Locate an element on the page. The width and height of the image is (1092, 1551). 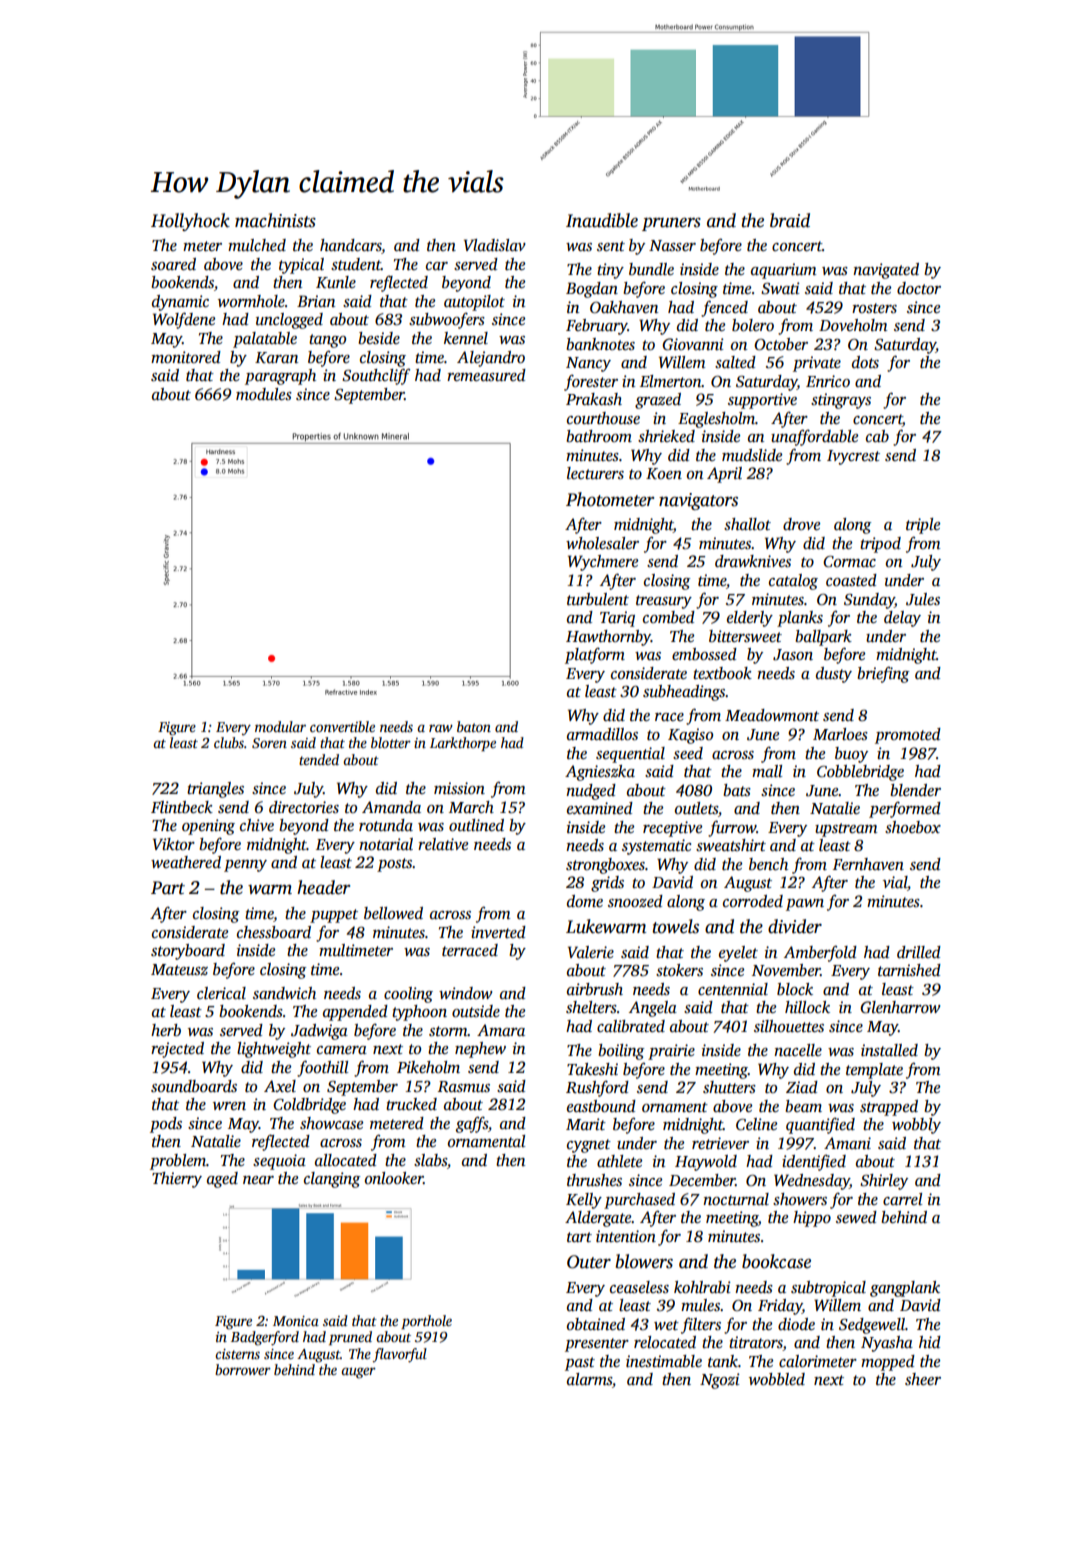
relative is located at coordinates (443, 844).
